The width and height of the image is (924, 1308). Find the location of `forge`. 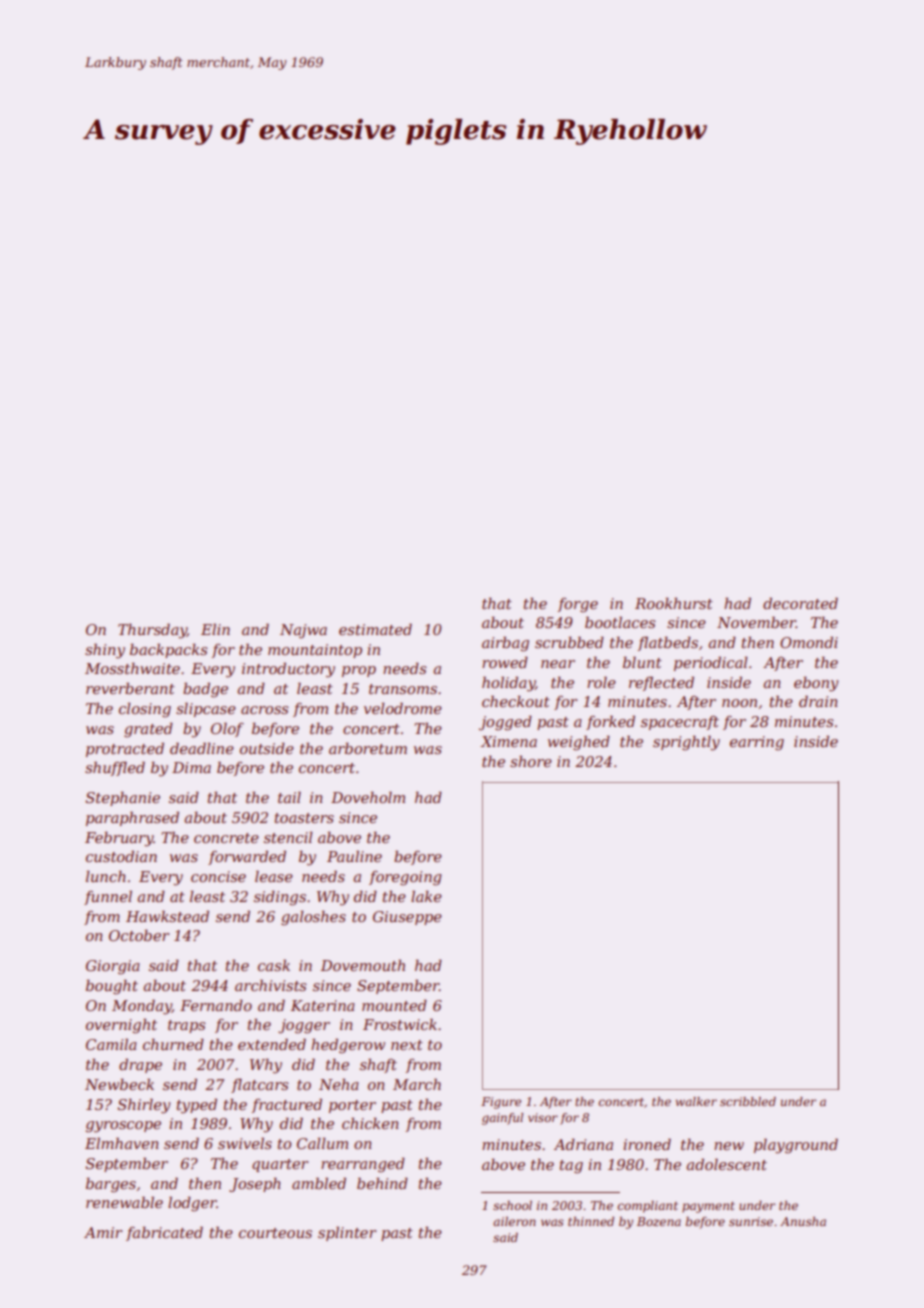

forge is located at coordinates (578, 605).
